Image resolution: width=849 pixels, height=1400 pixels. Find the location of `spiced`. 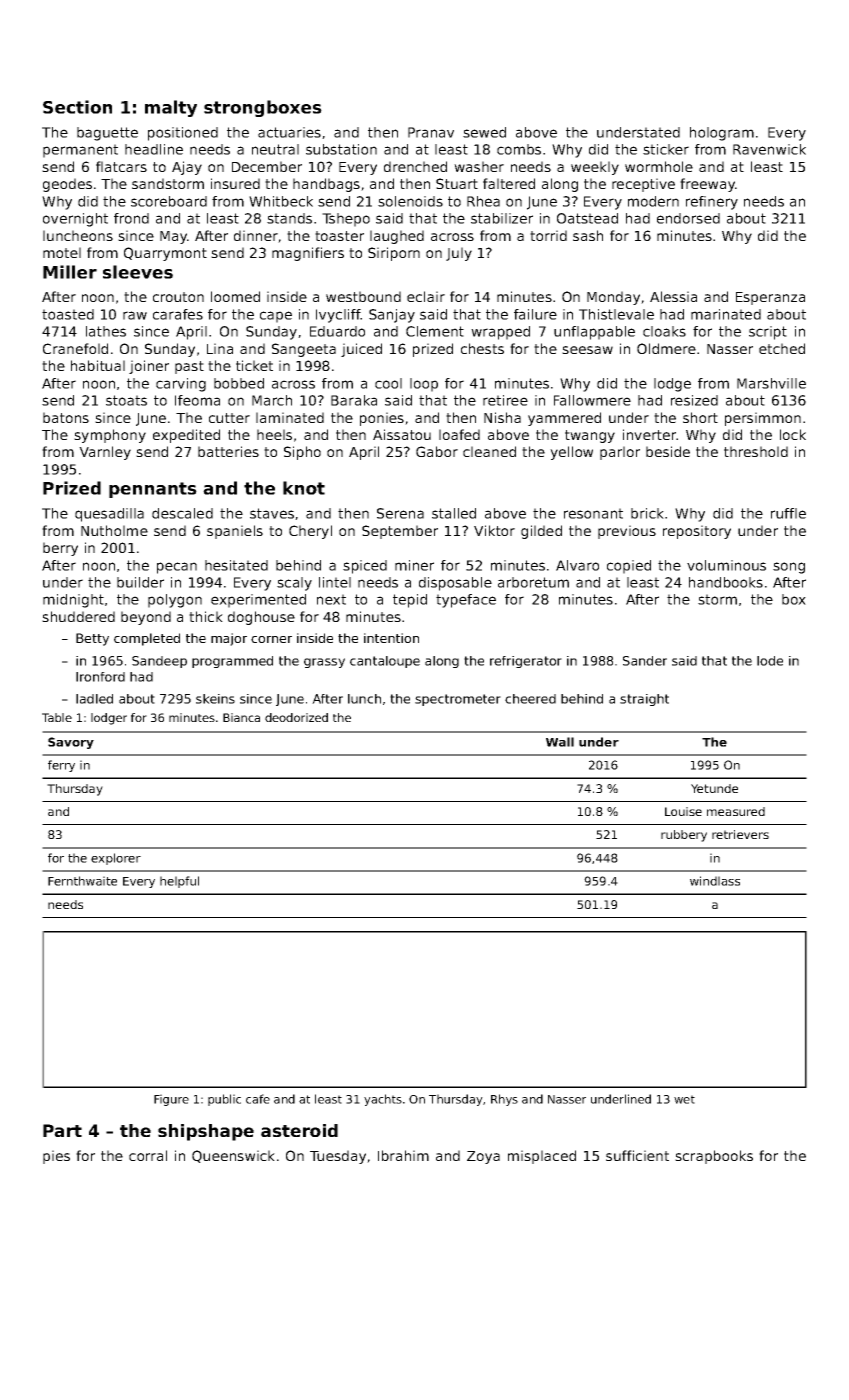

spiced is located at coordinates (365, 567).
